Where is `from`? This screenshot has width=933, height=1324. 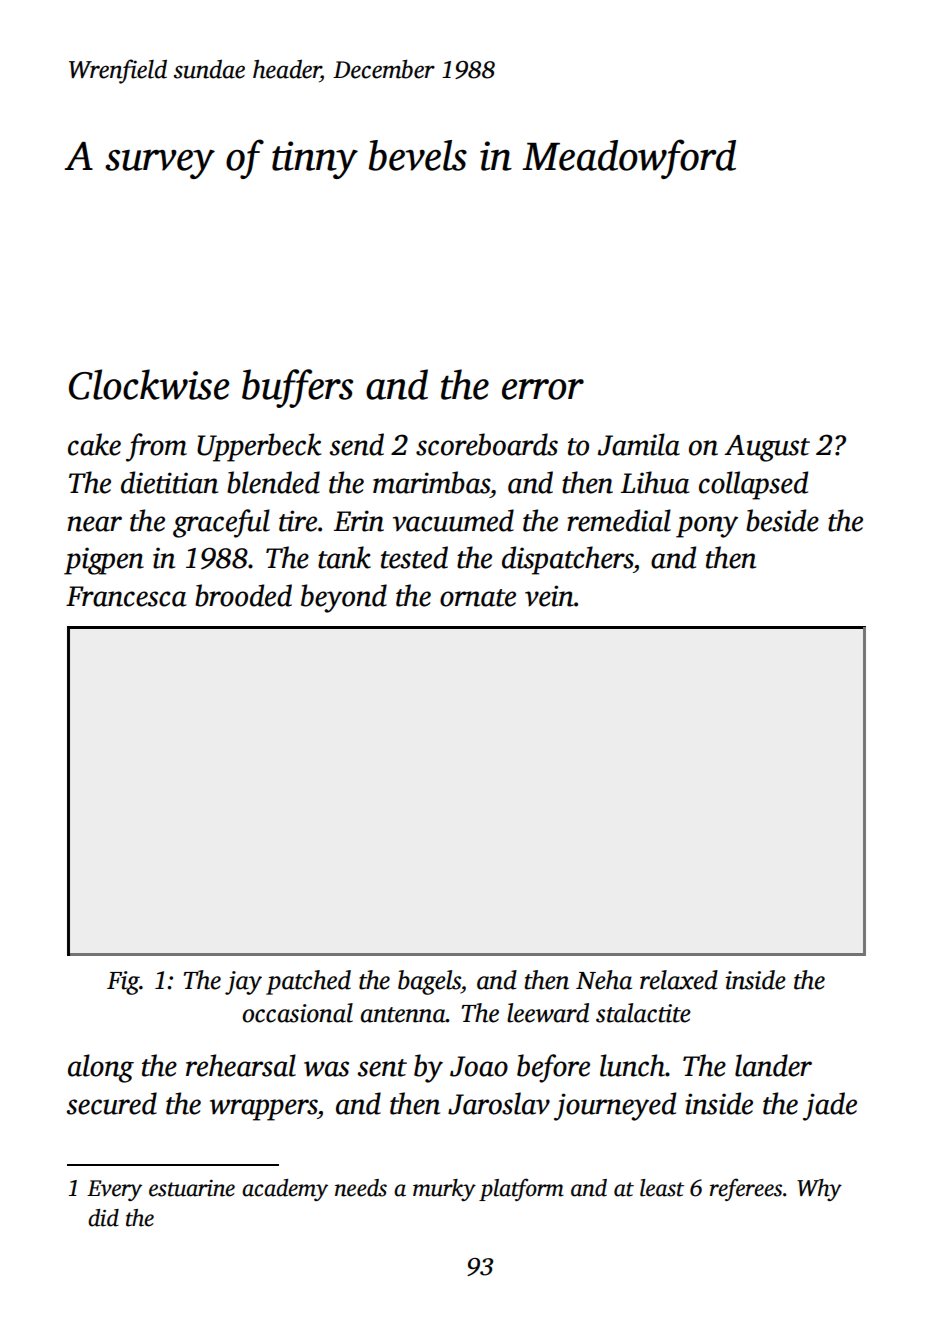
from is located at coordinates (156, 447).
